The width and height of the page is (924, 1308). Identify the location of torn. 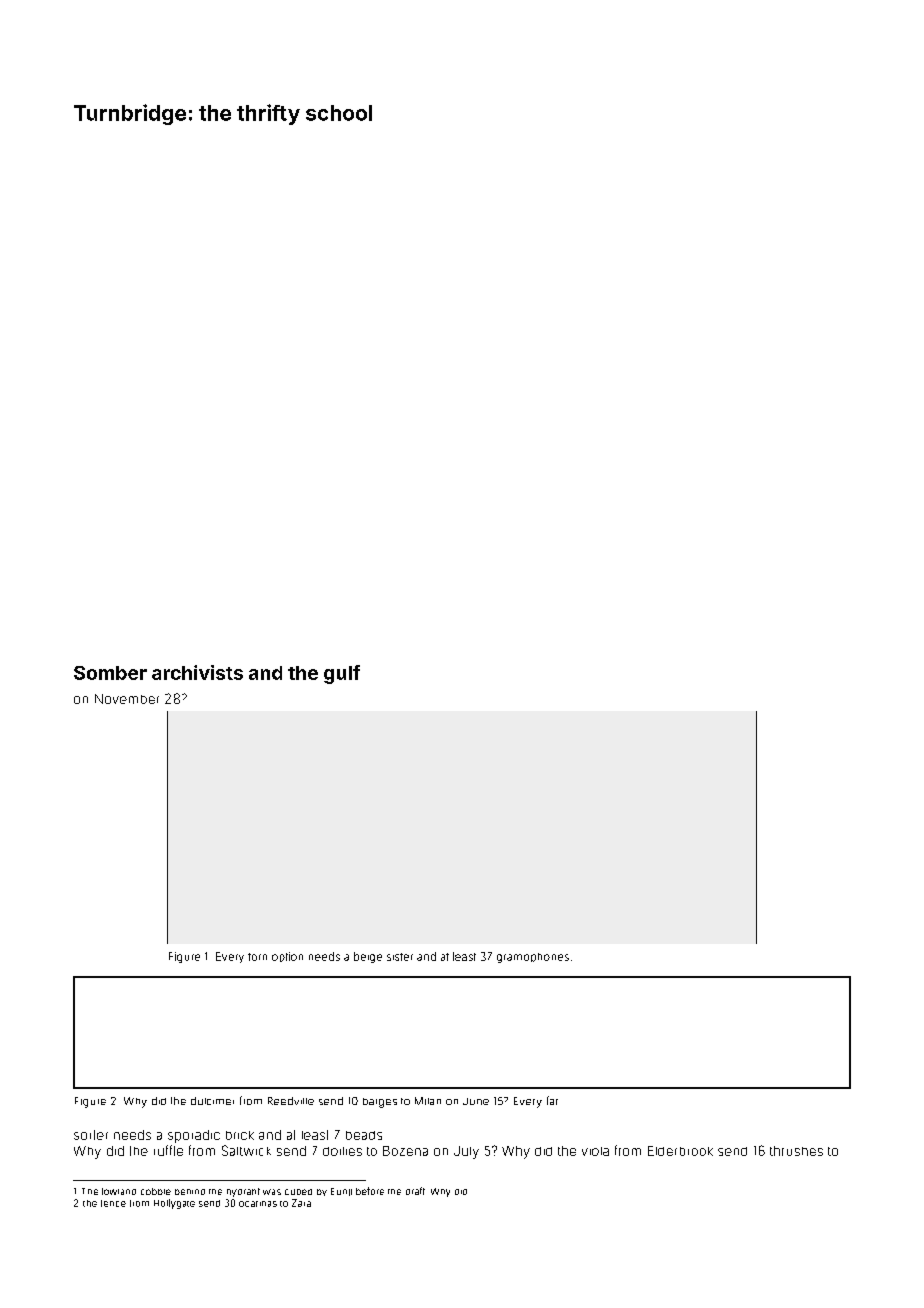
(257, 957).
